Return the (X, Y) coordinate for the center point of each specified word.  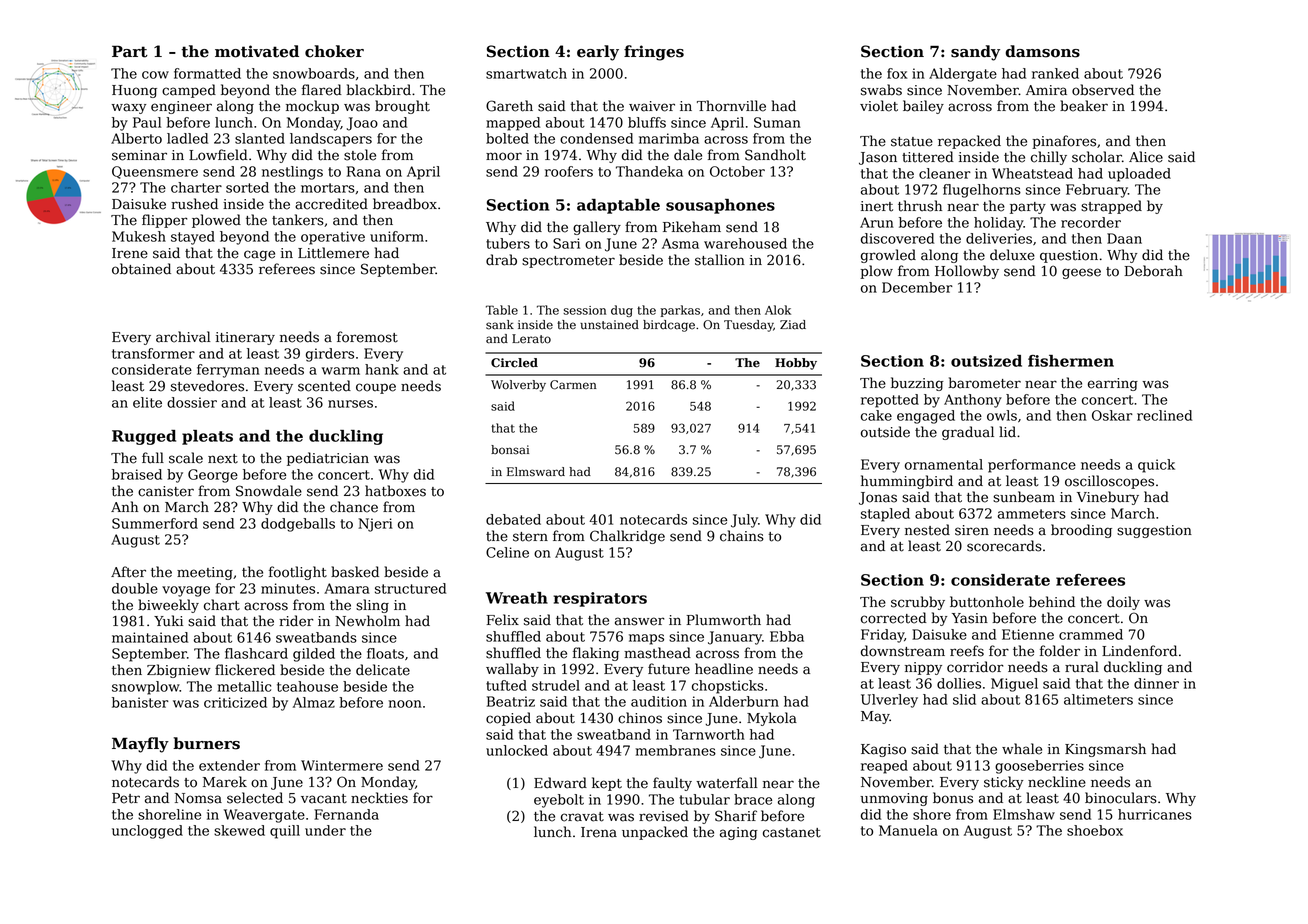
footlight (298, 573)
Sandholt (775, 155)
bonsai (510, 450)
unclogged (147, 832)
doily (1123, 603)
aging (739, 833)
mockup (312, 107)
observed (1103, 90)
